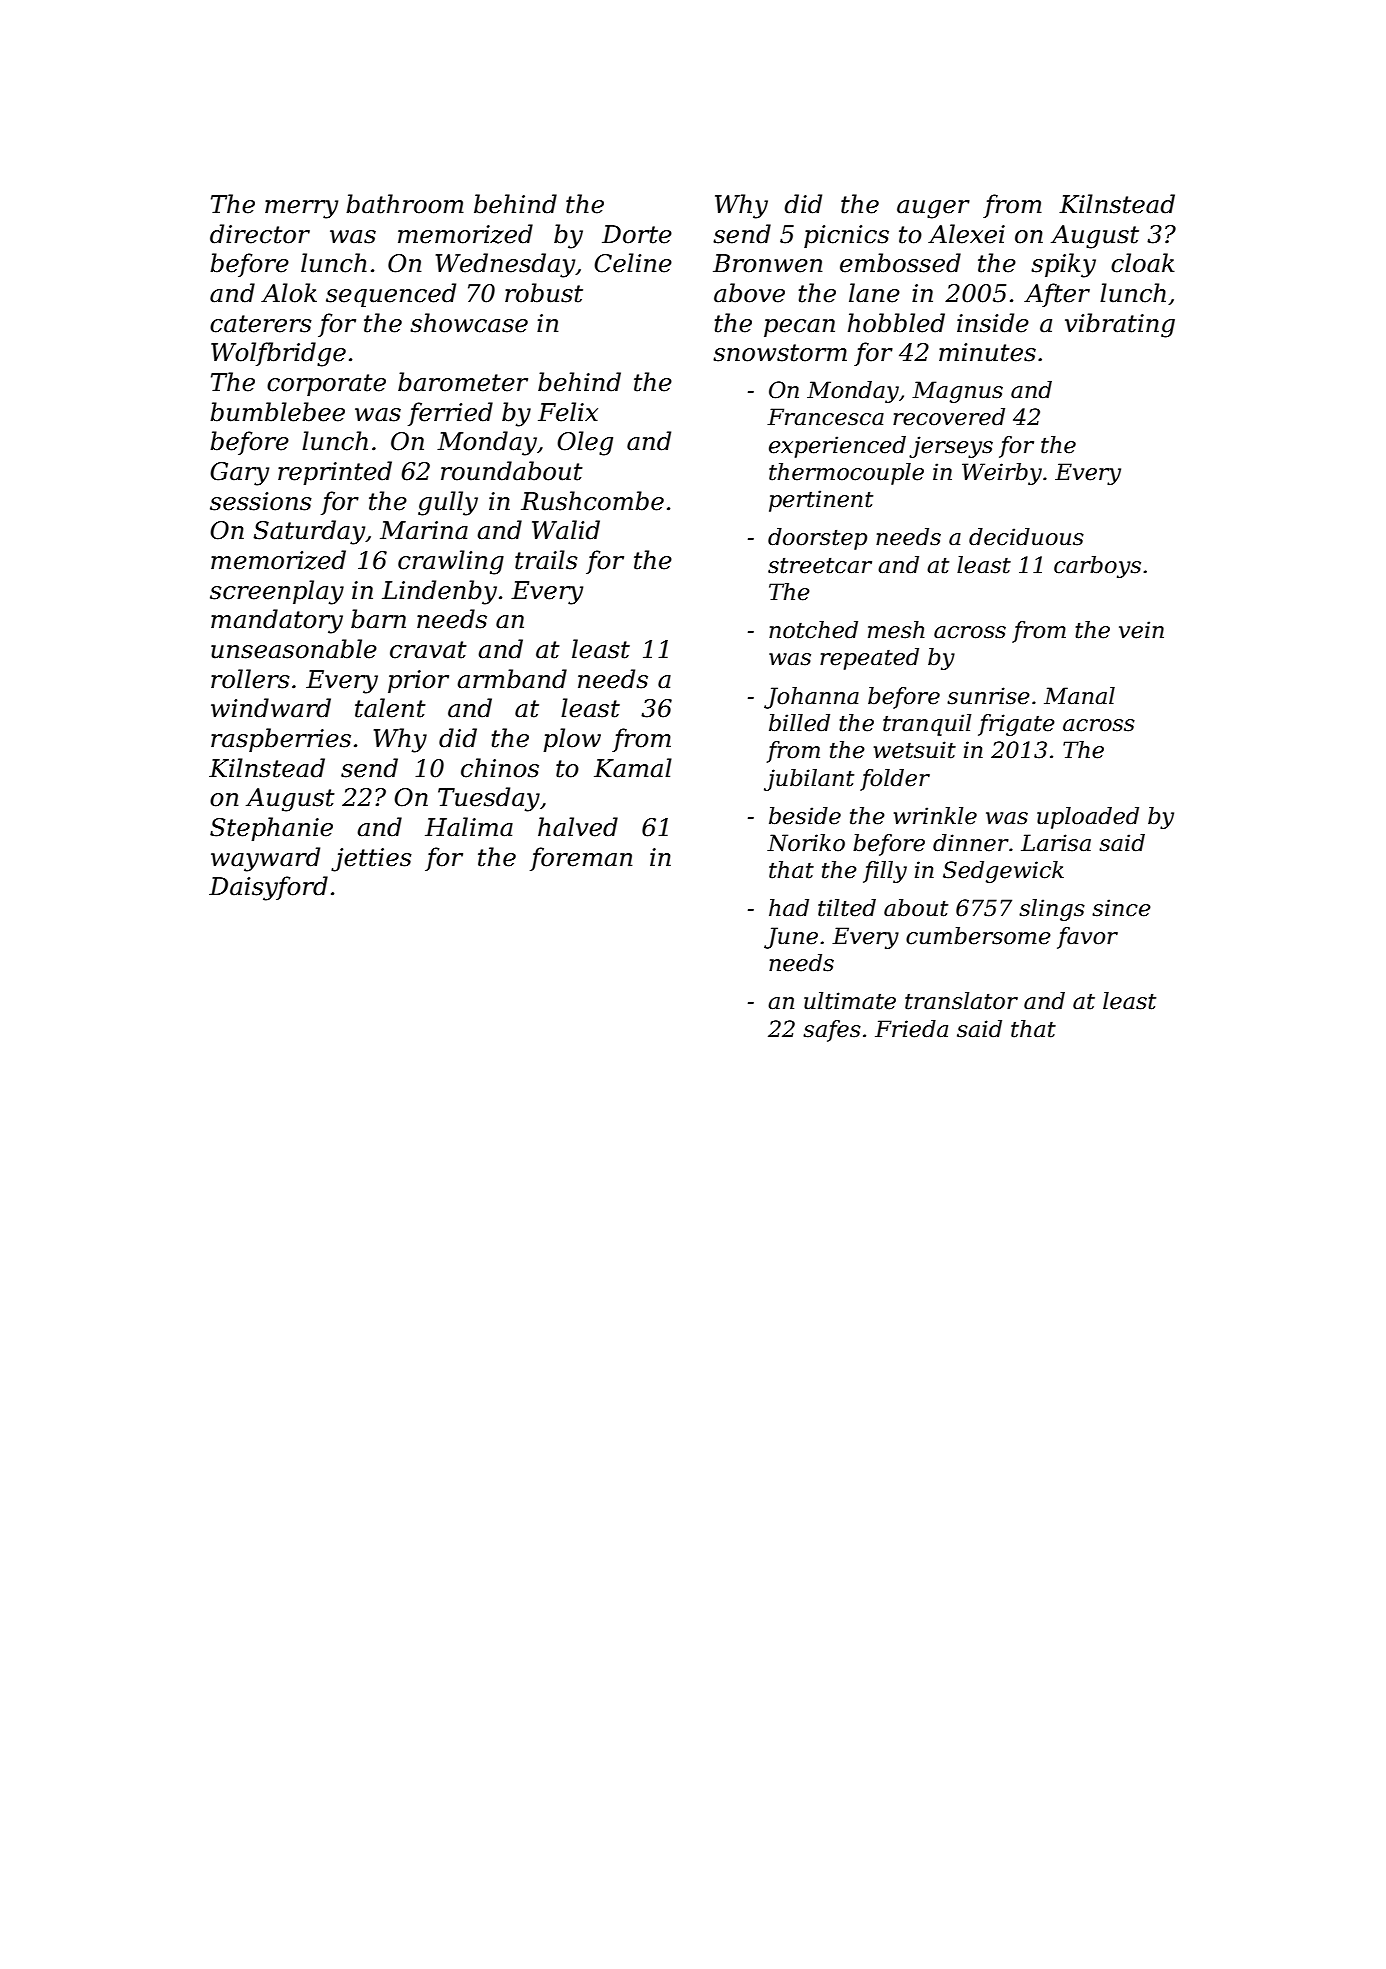 The height and width of the screenshot is (1969, 1386). I want to click on minutes, so click(987, 352).
